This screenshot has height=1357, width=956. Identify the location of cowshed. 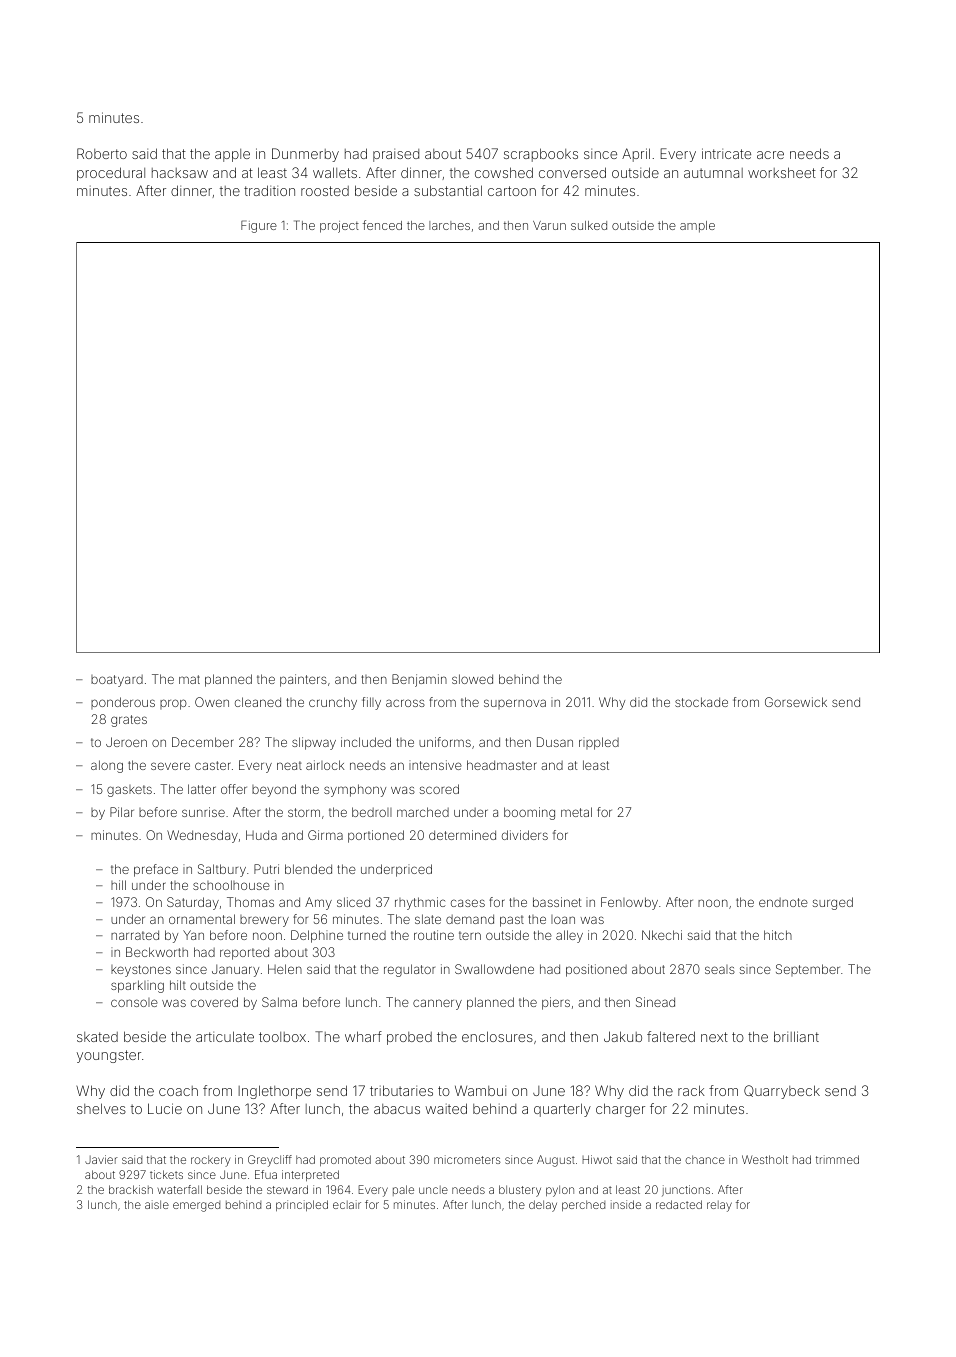
(504, 172).
